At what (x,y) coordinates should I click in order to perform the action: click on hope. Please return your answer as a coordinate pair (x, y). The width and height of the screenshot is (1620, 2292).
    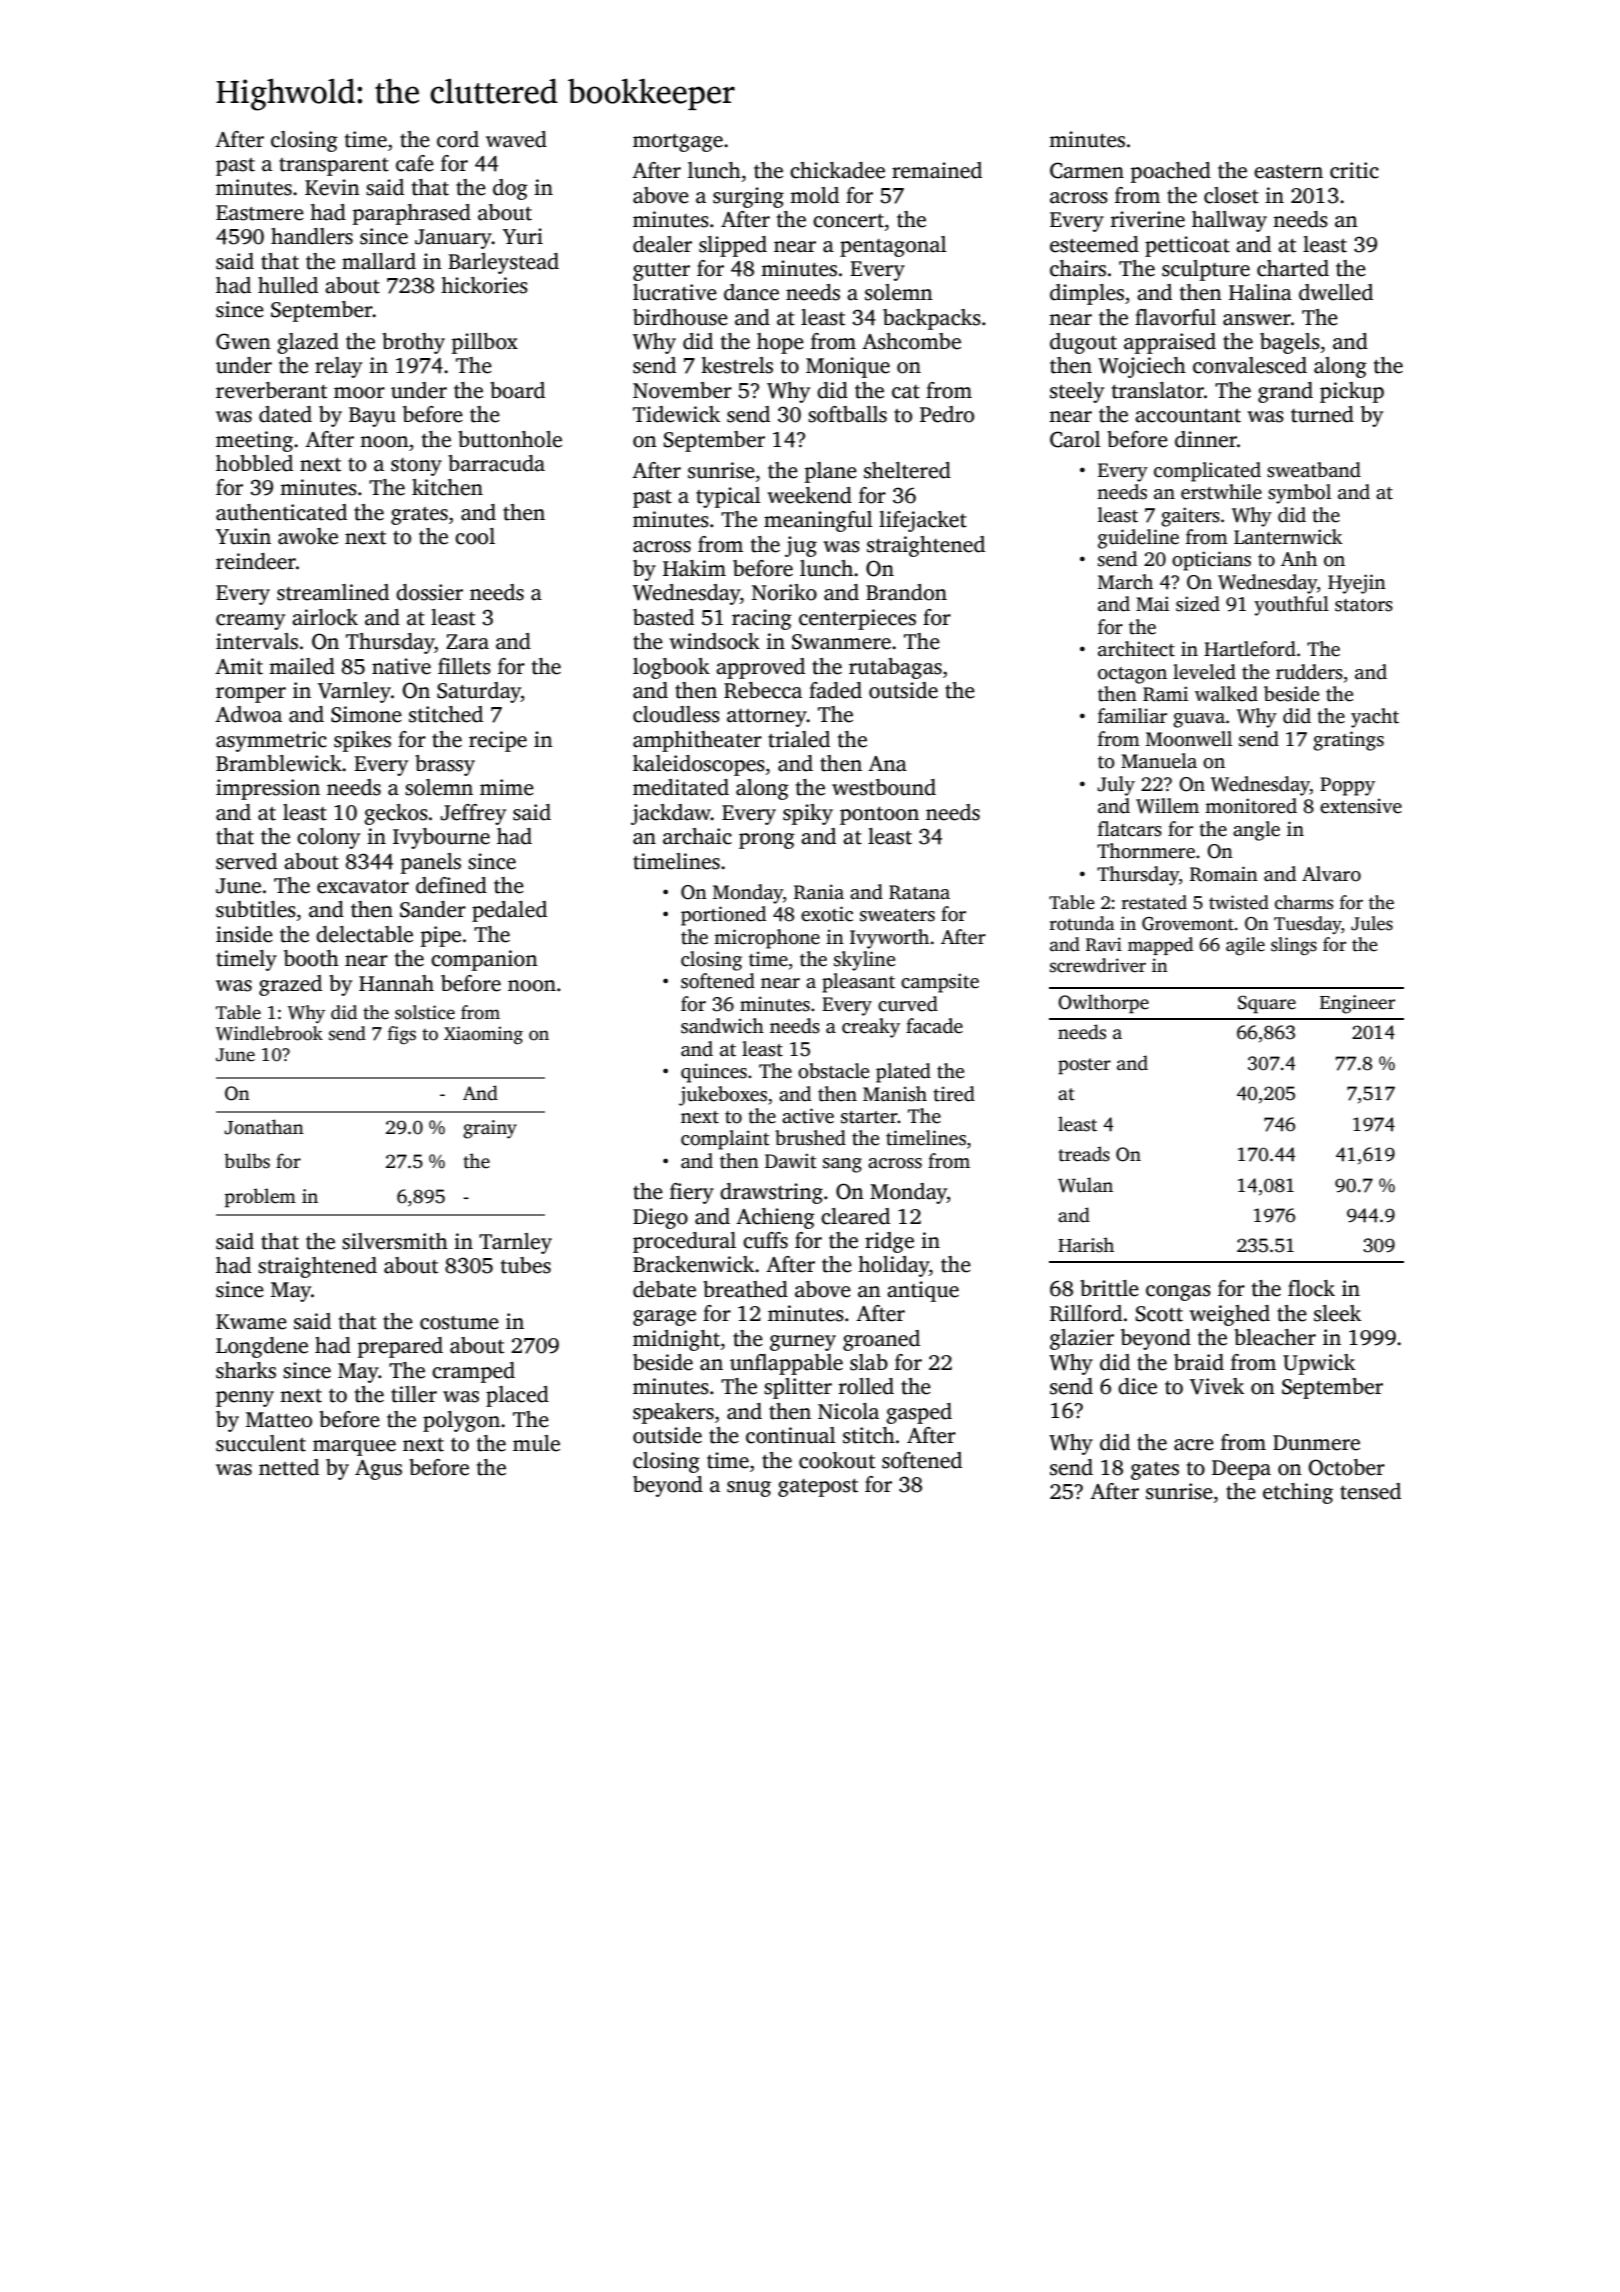
    Looking at the image, I should click on (780, 343).
